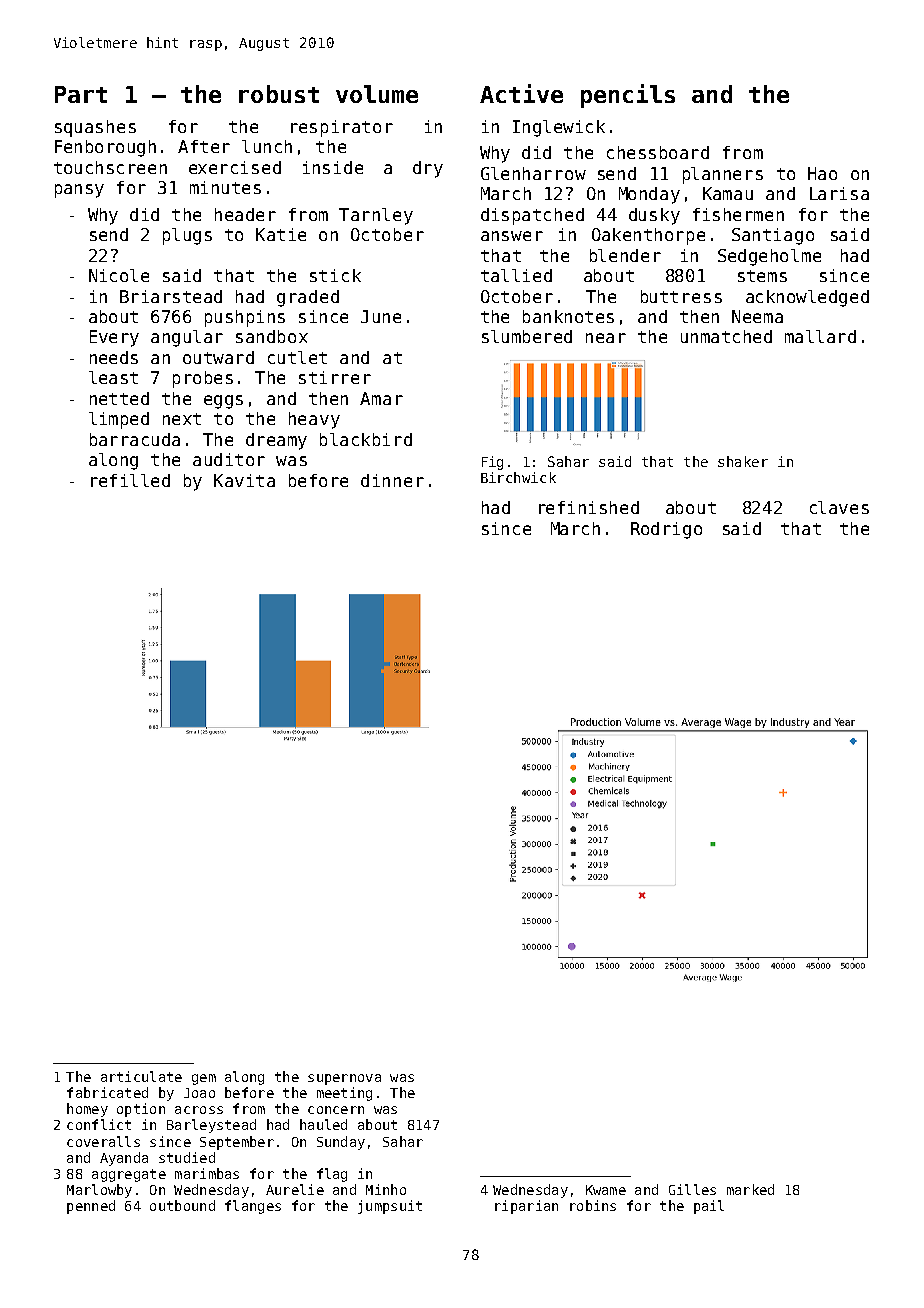 This screenshot has width=924, height=1308. What do you see at coordinates (204, 1079) in the screenshot?
I see `gem` at bounding box center [204, 1079].
